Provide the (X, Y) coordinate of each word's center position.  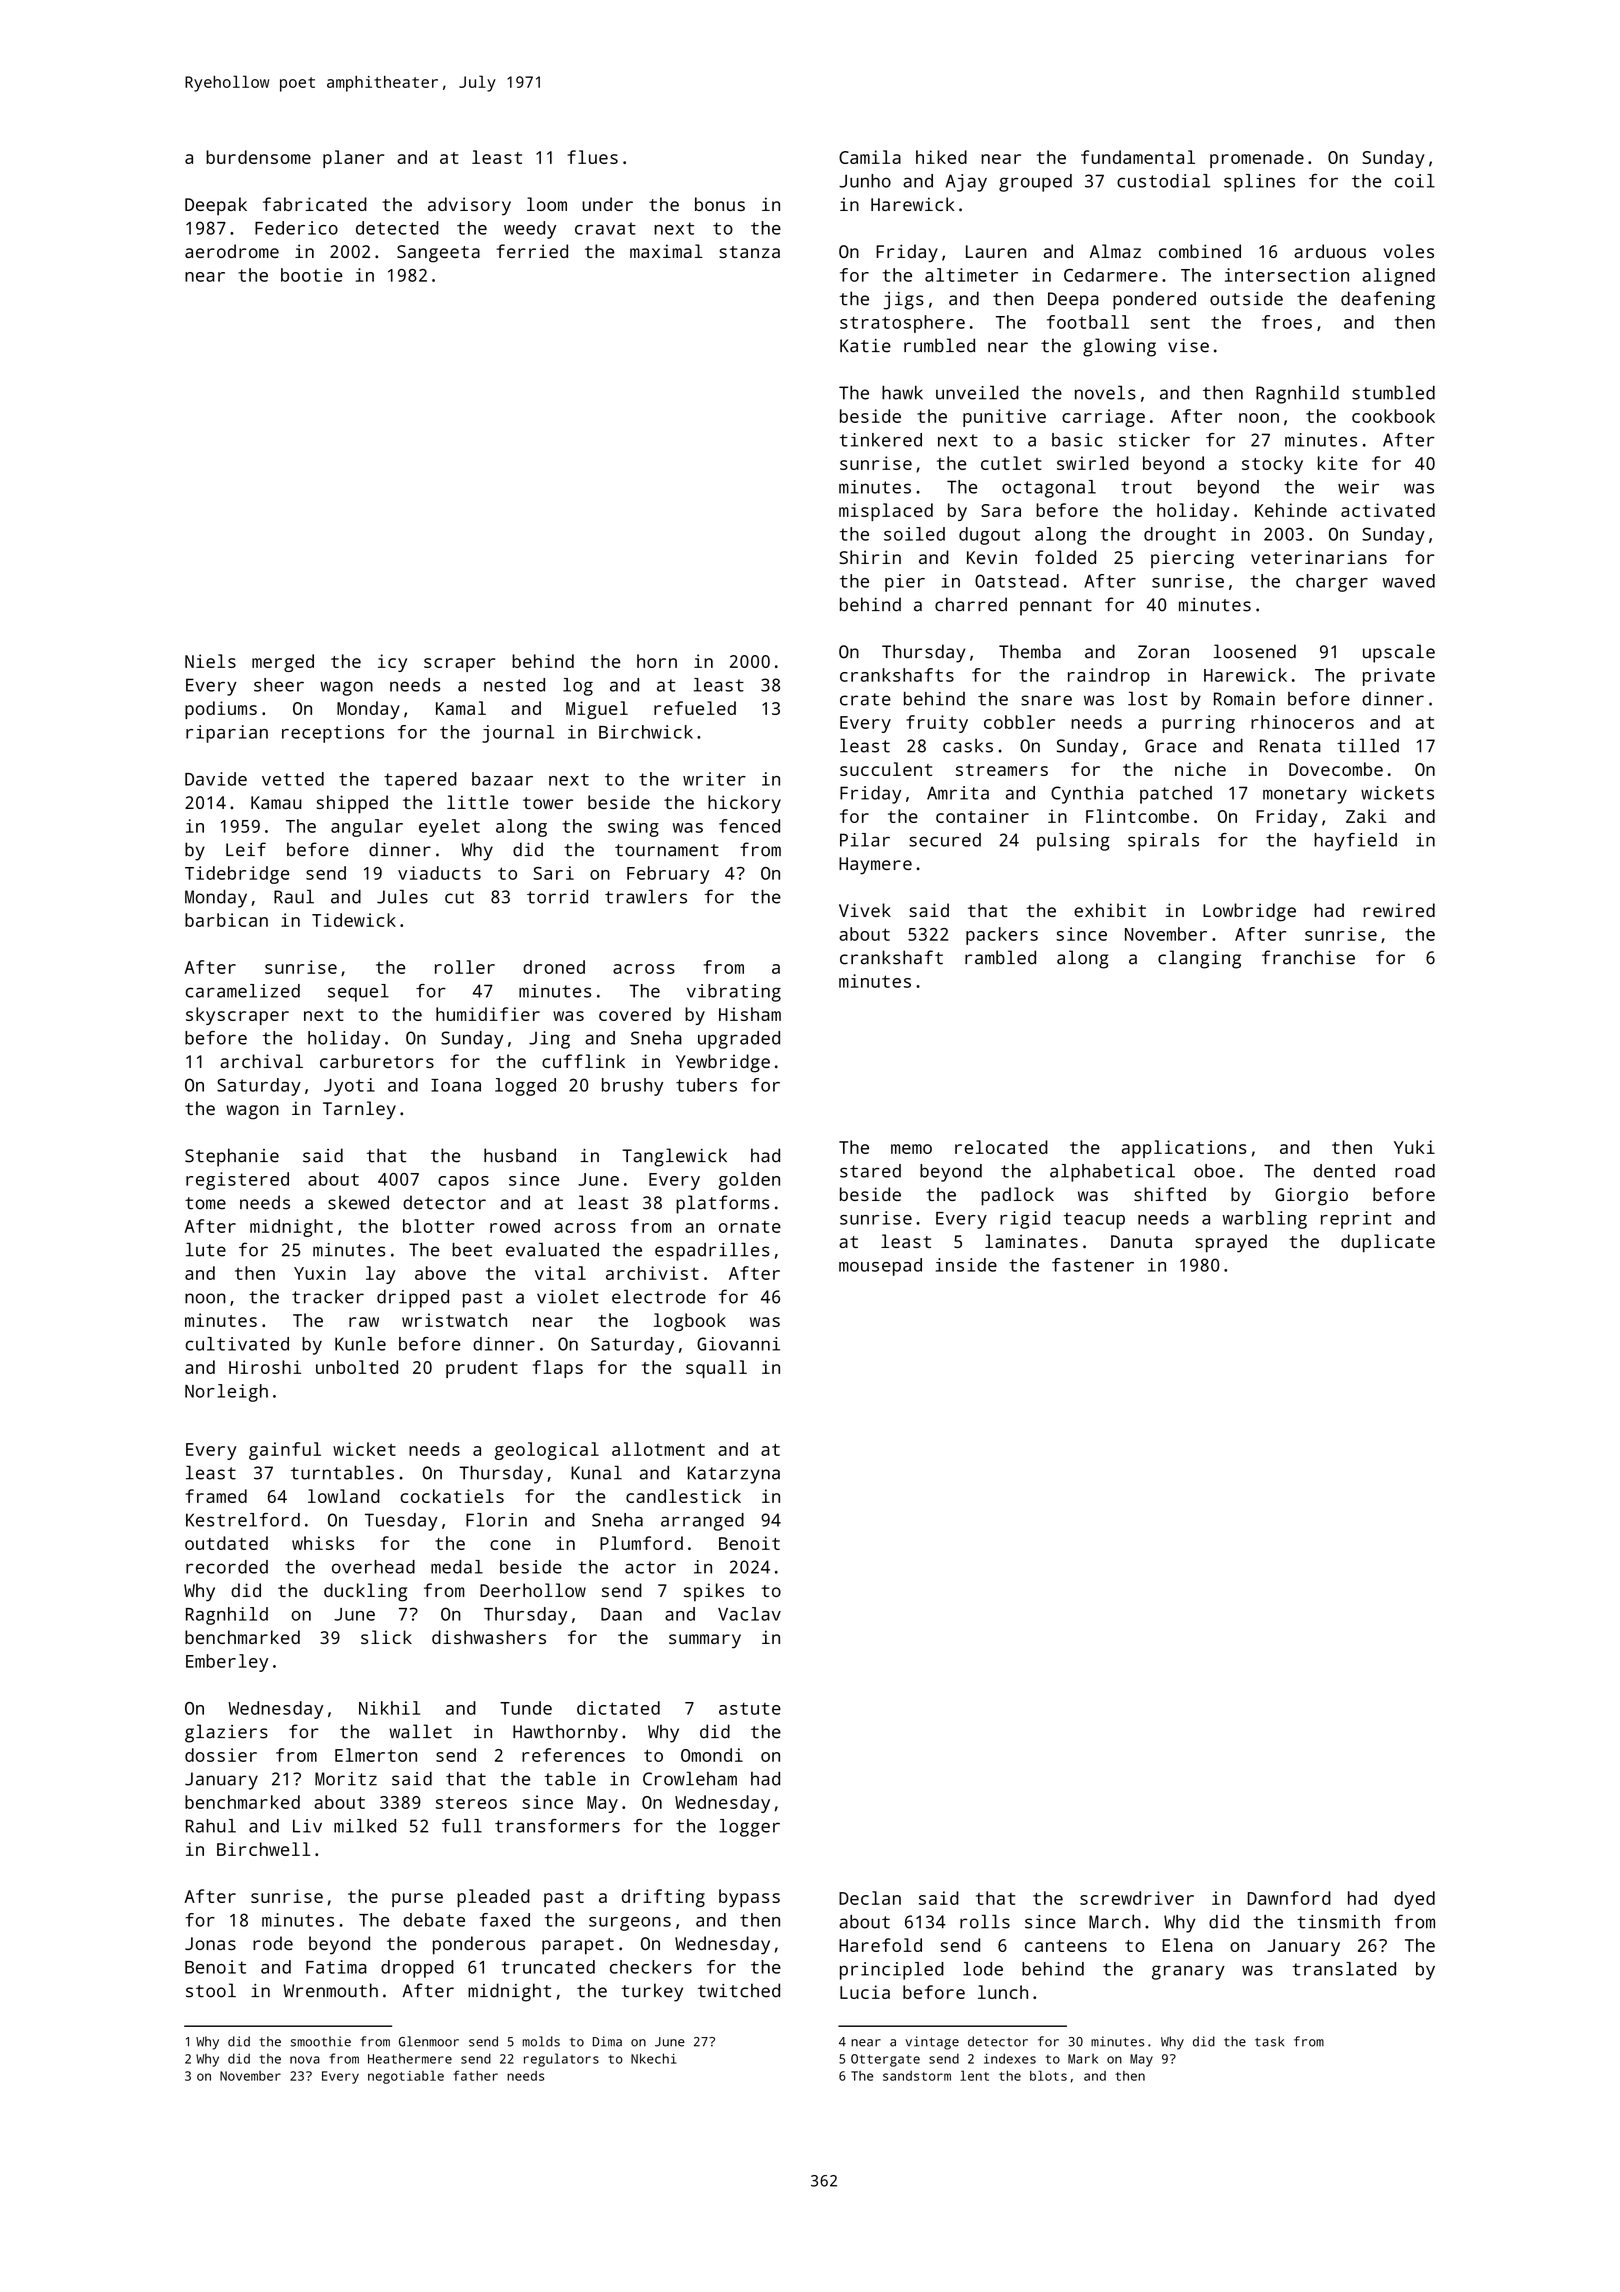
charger (1332, 583)
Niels (210, 661)
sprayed (1231, 1243)
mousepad (880, 1267)
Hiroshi (265, 1367)
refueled (695, 708)
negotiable (406, 2077)
